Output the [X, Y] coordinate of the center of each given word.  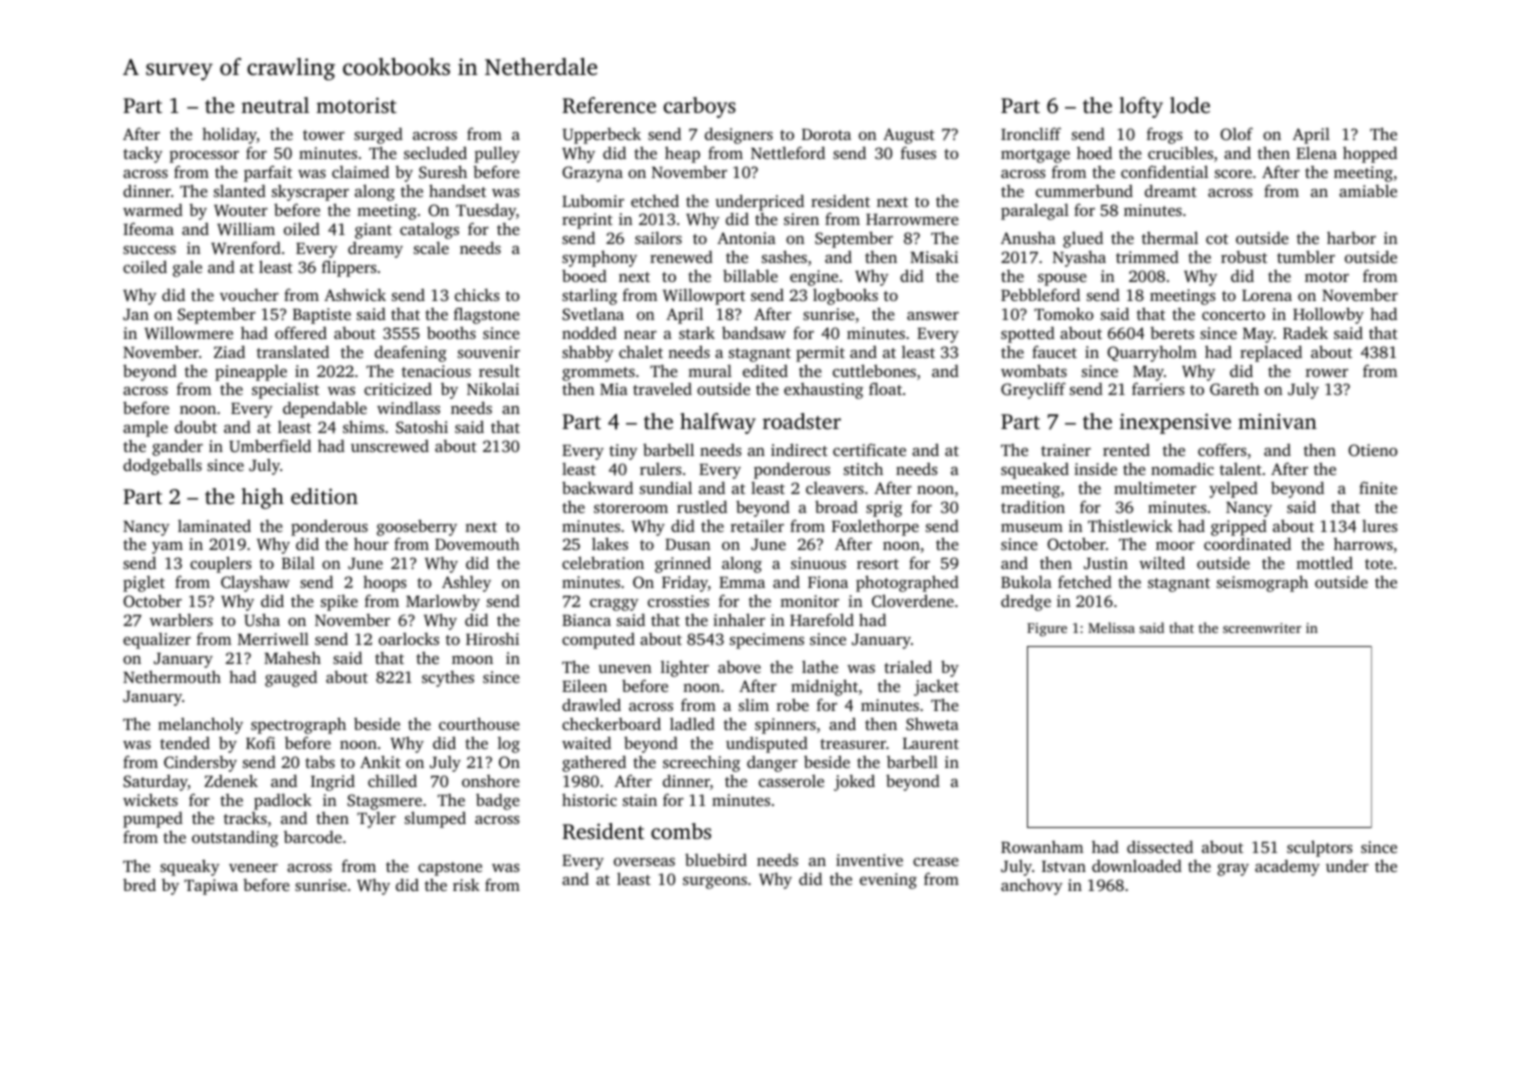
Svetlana [593, 314]
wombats [1034, 370]
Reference [609, 105]
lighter [685, 668]
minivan [1277, 421]
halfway [718, 423]
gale [187, 269]
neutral [275, 105]
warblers [181, 619]
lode [1190, 105]
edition [324, 496]
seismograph [1262, 583]
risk [466, 884]
